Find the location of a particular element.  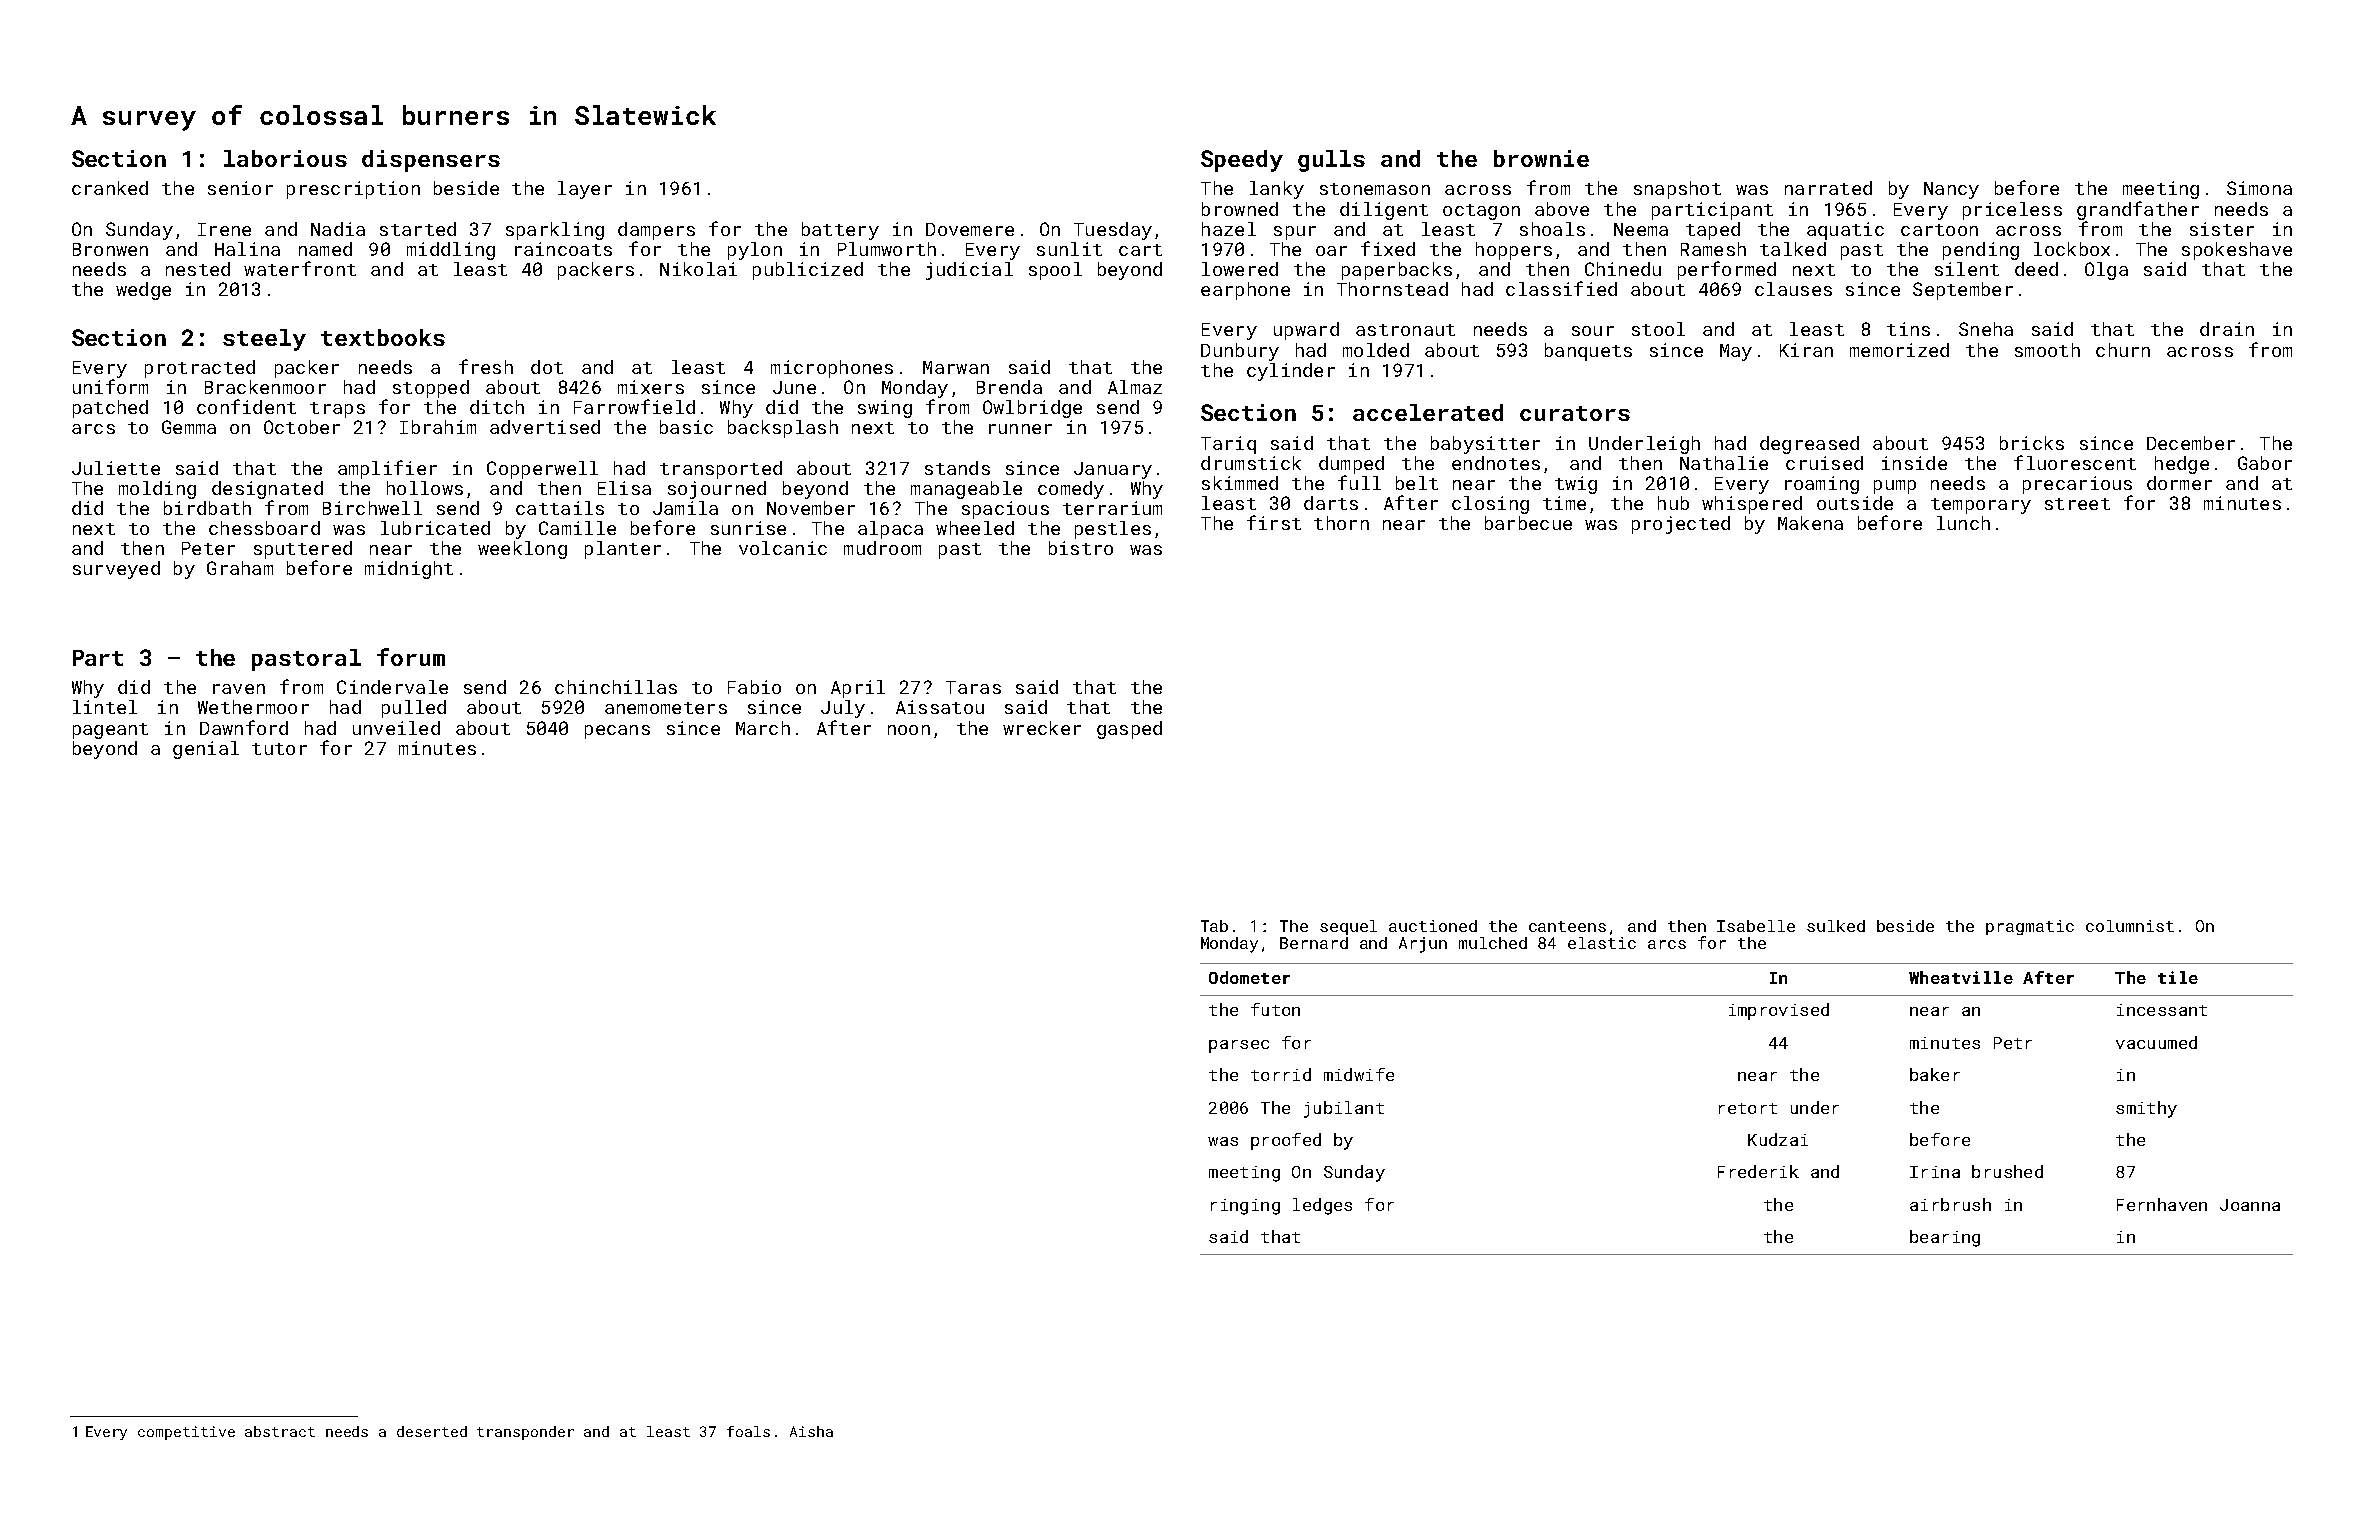

columnist is located at coordinates (2130, 926).
